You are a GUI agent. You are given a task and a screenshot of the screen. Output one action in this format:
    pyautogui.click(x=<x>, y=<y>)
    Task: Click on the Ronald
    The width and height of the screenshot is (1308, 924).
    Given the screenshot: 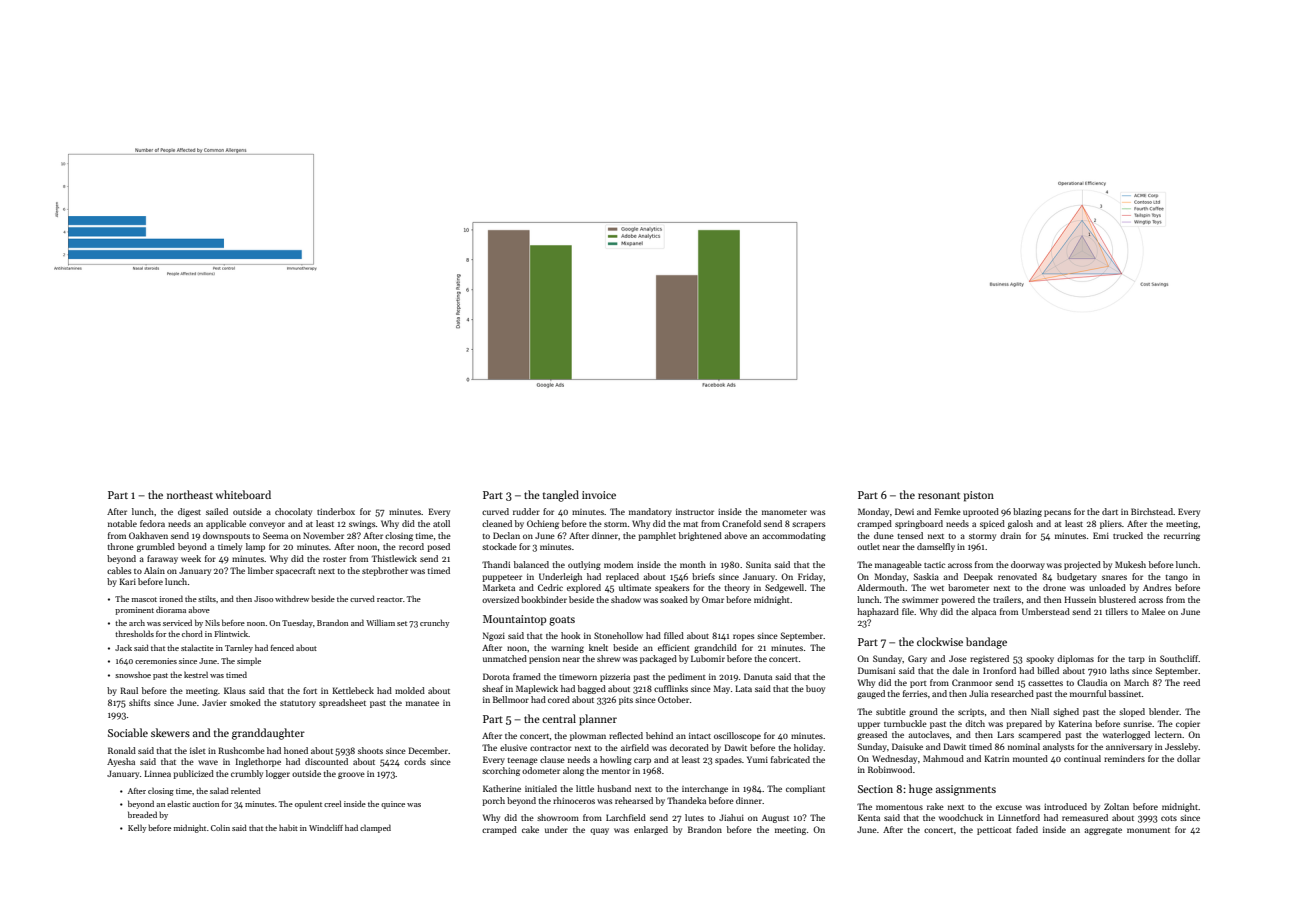 What is the action you would take?
    pyautogui.click(x=122, y=750)
